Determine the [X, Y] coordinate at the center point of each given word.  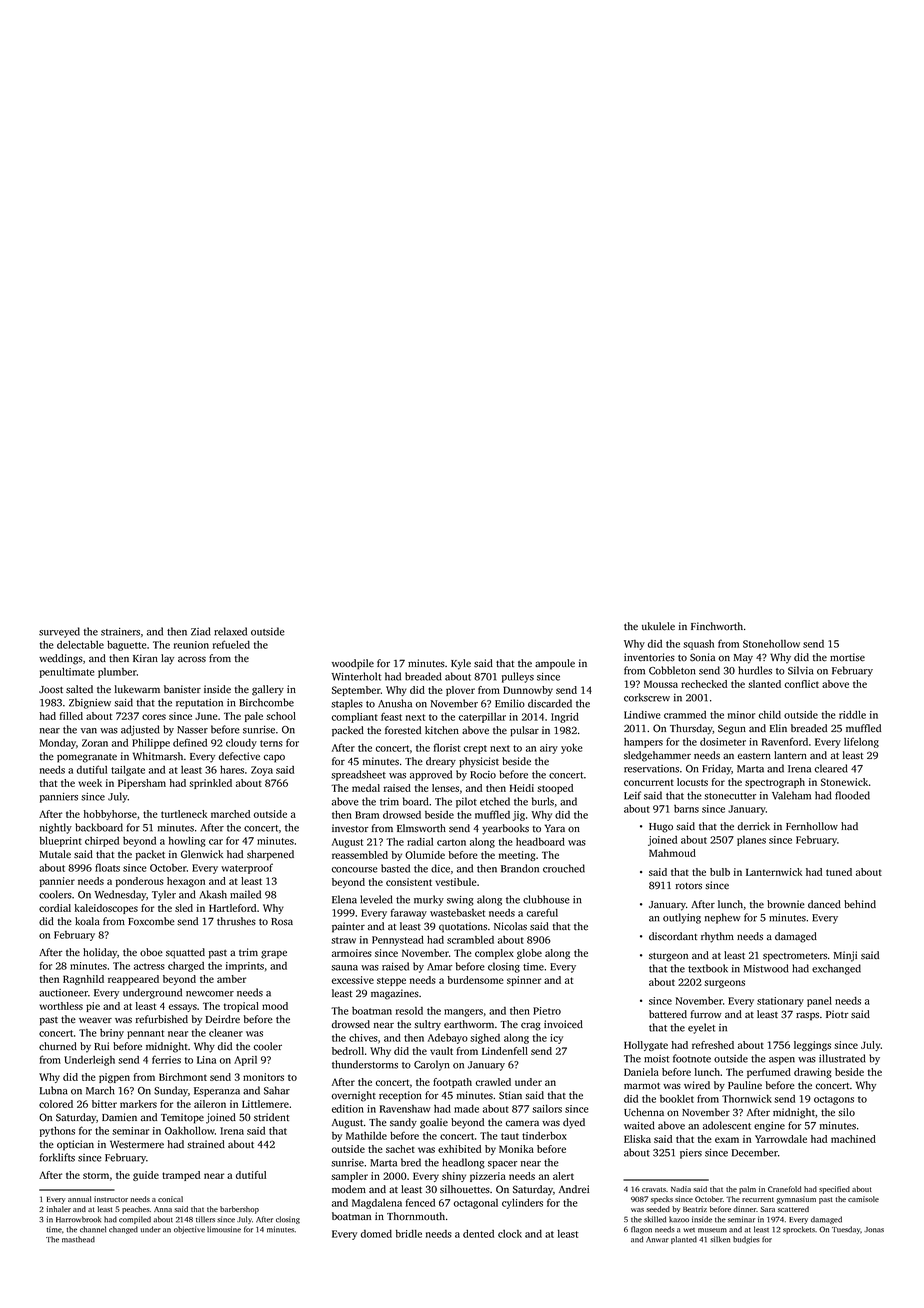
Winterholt [356, 676]
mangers [463, 1013]
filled [71, 716]
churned [58, 1046]
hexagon [186, 882]
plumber [117, 673]
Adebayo [448, 1039]
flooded [852, 795]
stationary [780, 1002]
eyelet [701, 1028]
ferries [166, 1059]
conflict [802, 684]
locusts [692, 782]
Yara [555, 828]
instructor [111, 1199]
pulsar [524, 731]
